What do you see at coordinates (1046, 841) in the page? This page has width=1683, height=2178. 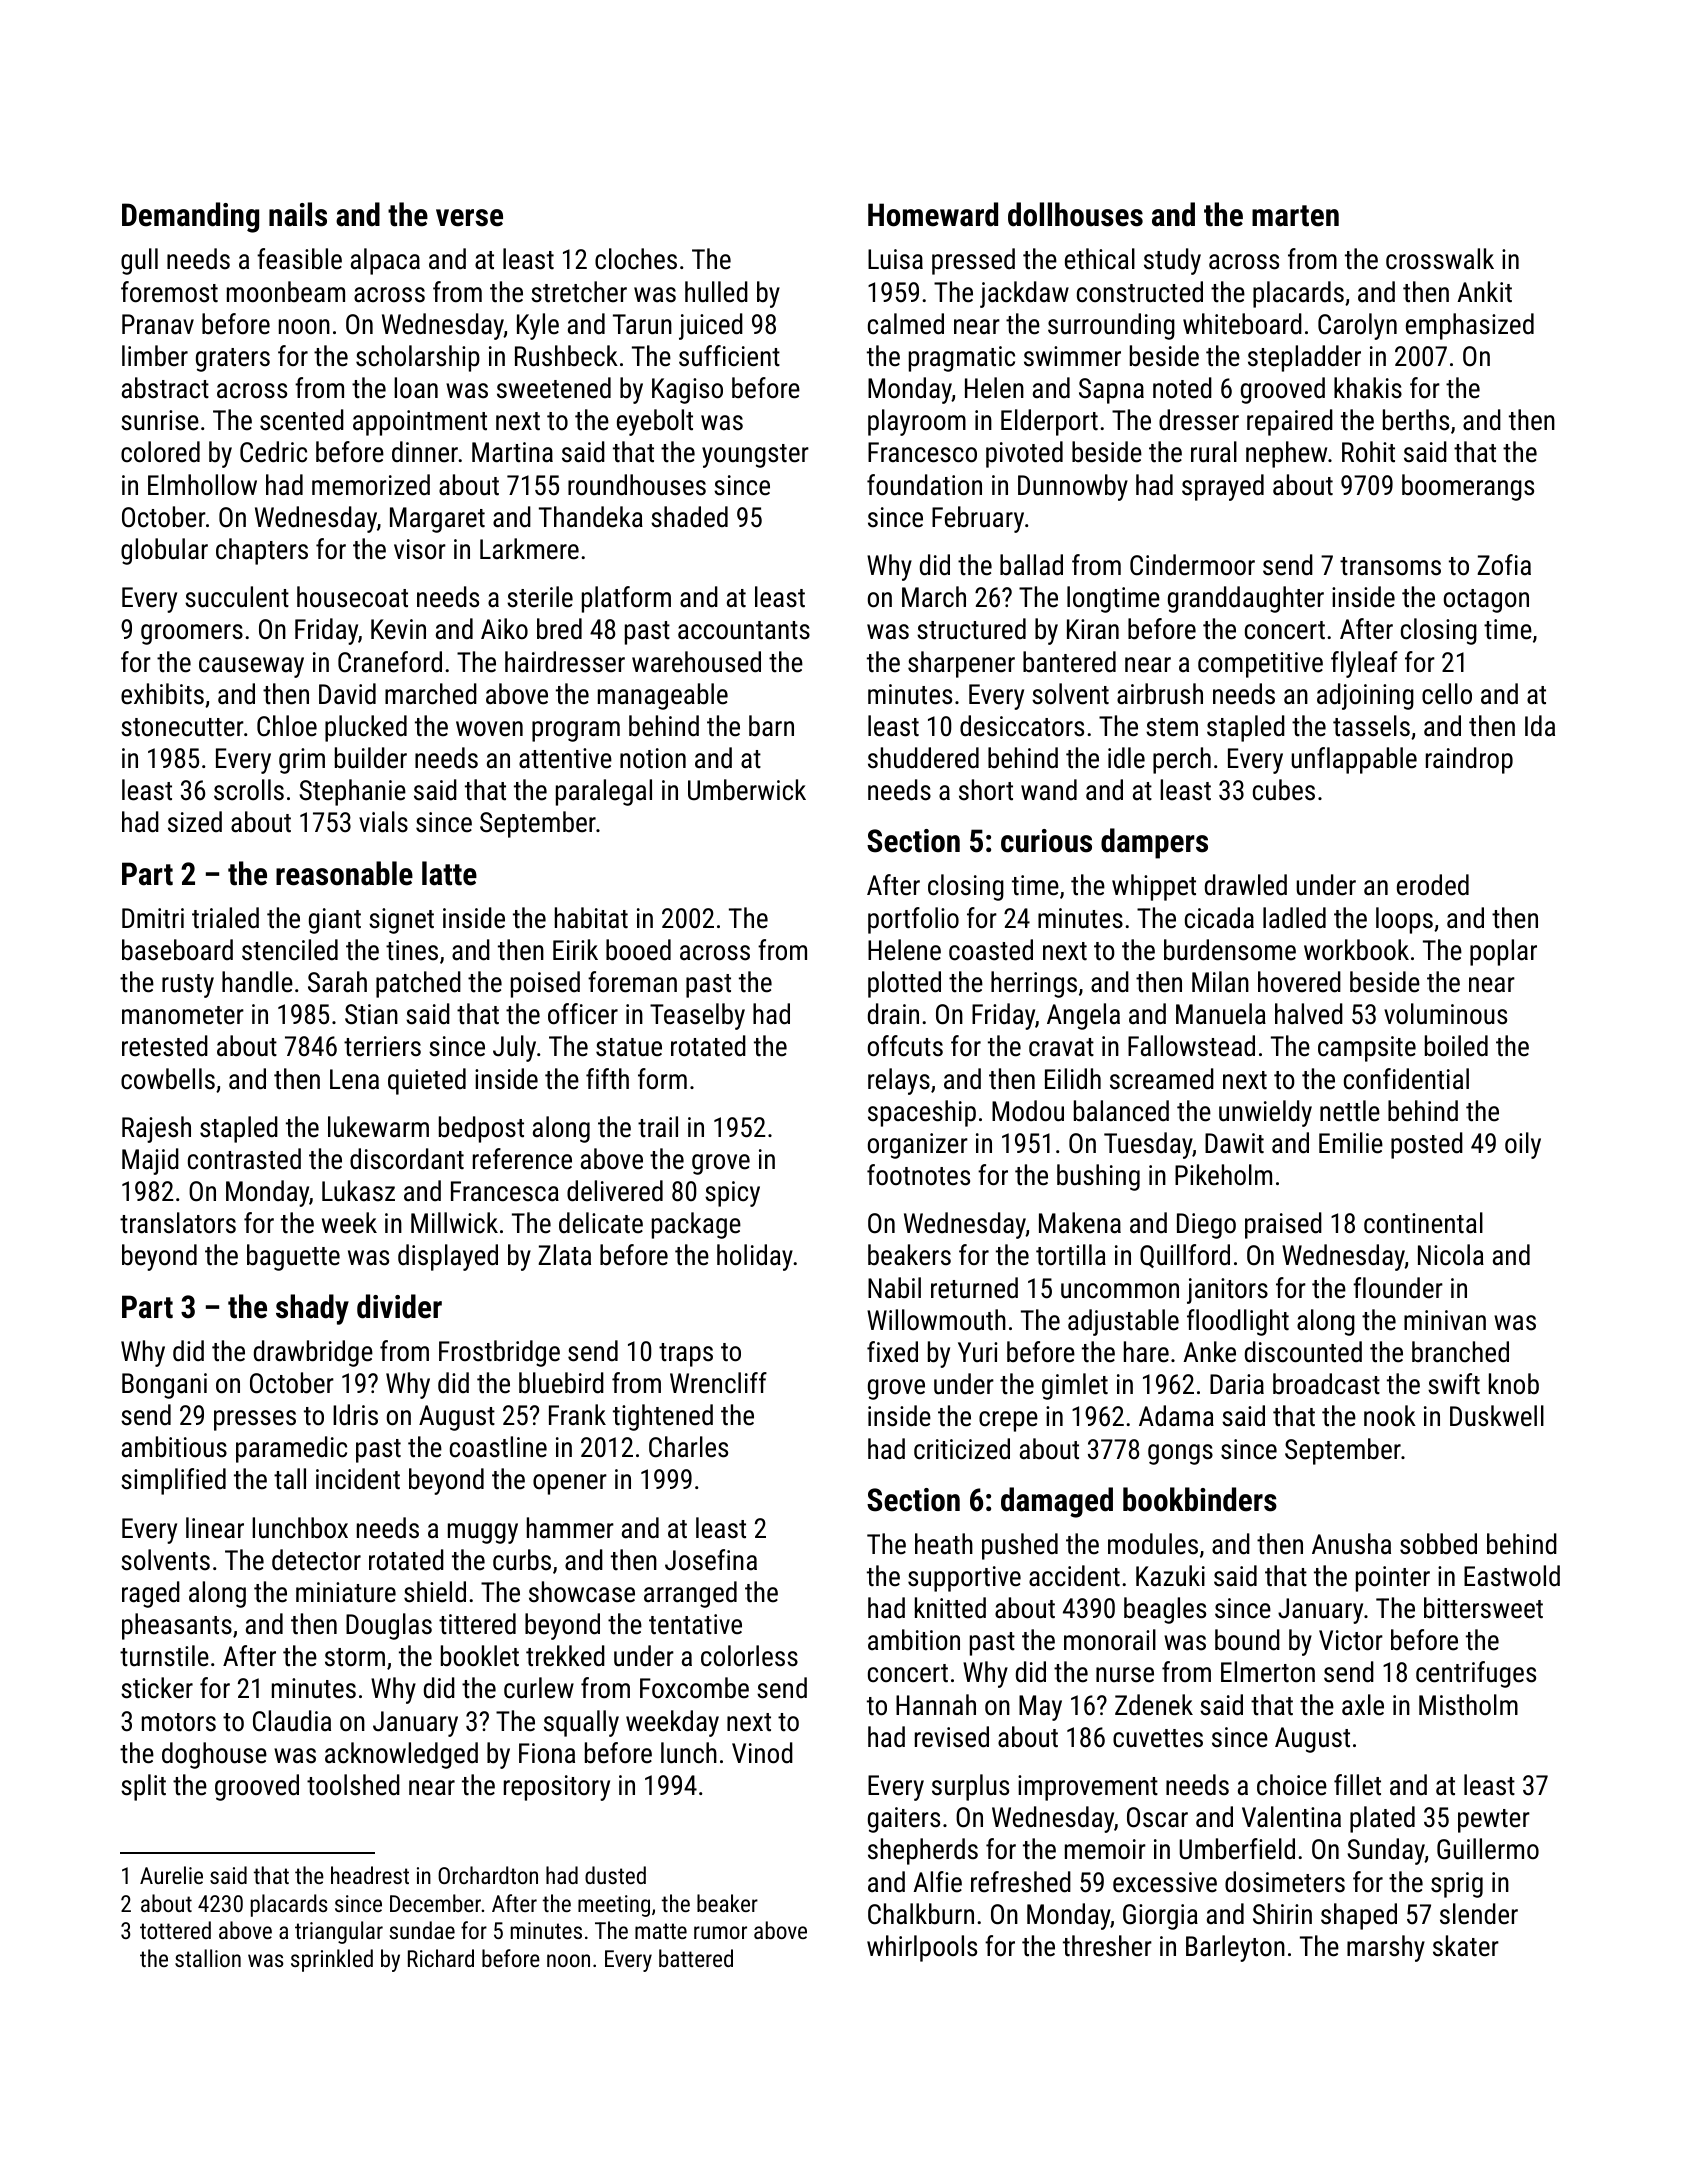 I see `curious` at bounding box center [1046, 841].
